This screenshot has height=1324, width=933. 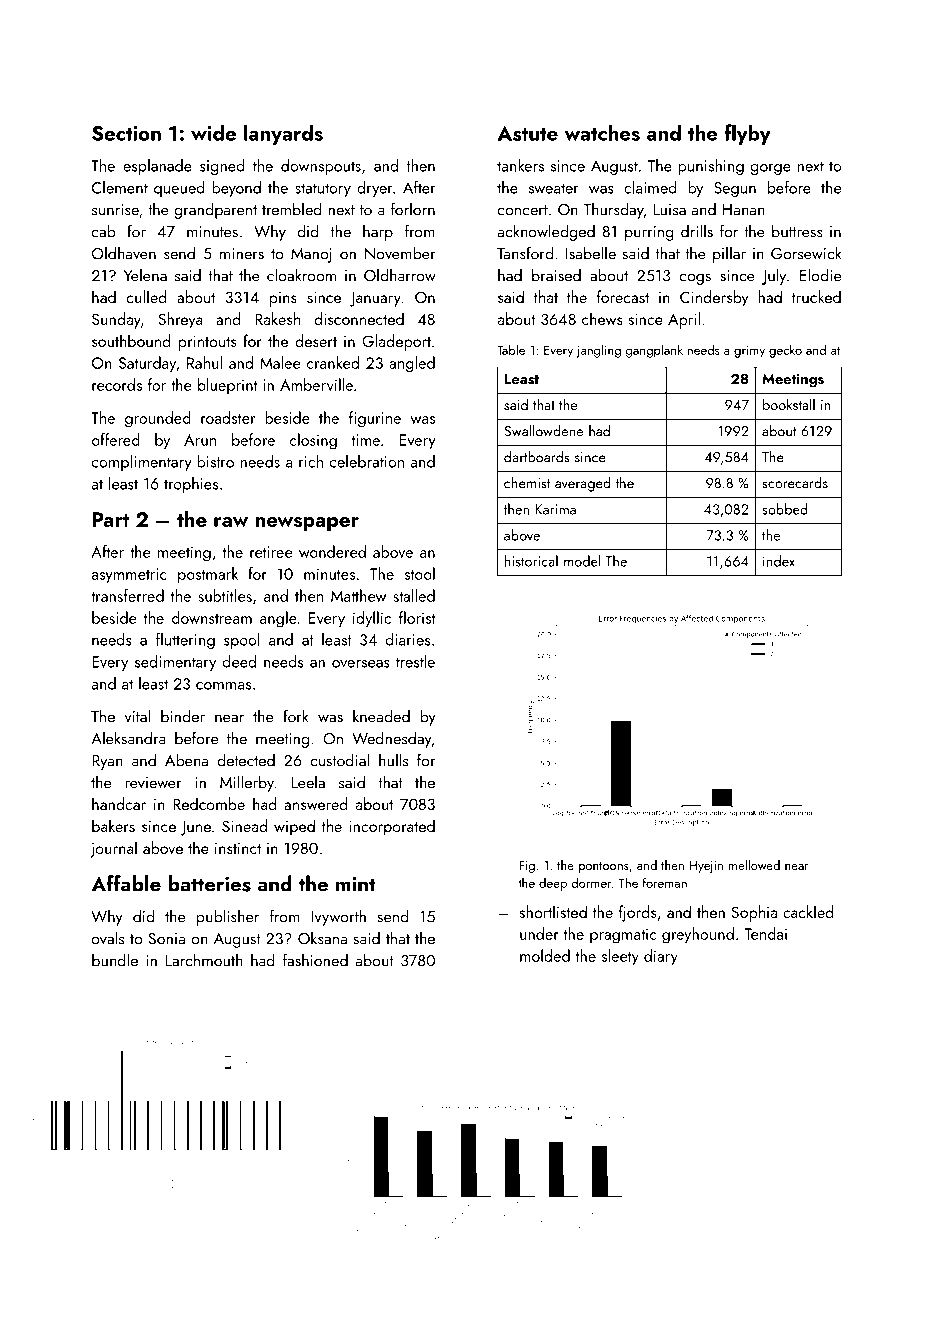 What do you see at coordinates (228, 417) in the screenshot?
I see `roadster` at bounding box center [228, 417].
